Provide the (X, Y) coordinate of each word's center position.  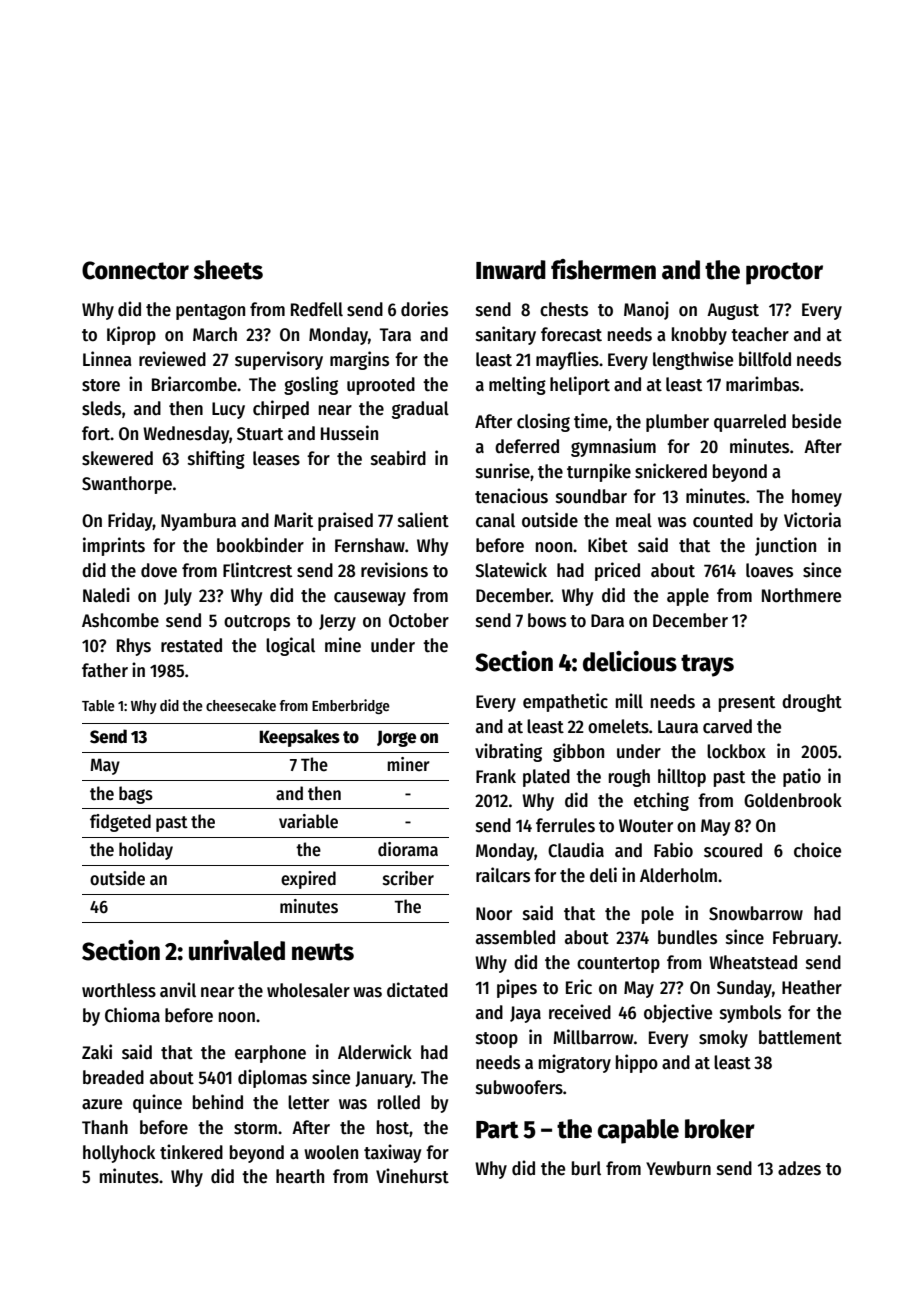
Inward (511, 270)
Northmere (801, 595)
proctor (784, 273)
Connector (135, 270)
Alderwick (375, 1052)
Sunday (744, 989)
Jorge (396, 738)
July (178, 597)
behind (218, 1102)
